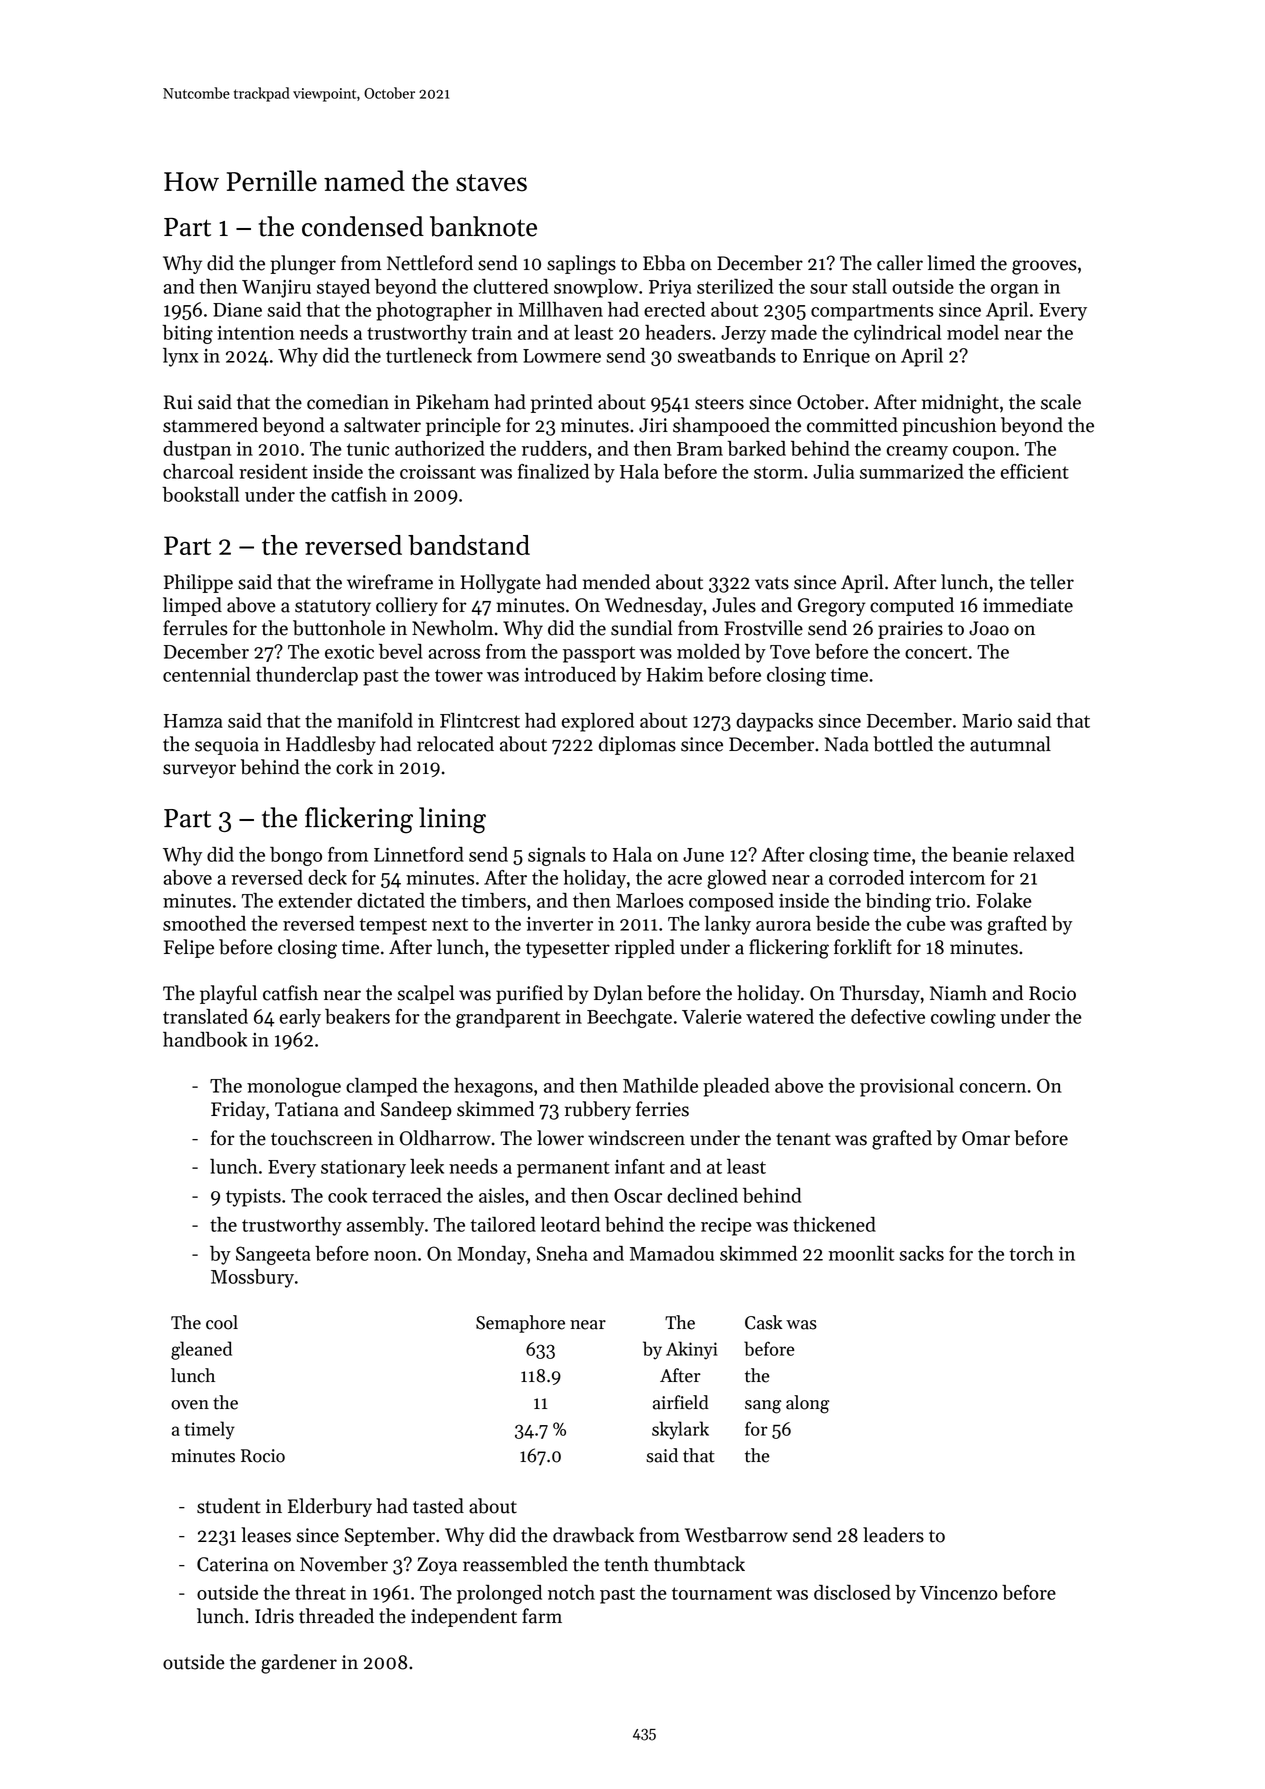 The width and height of the screenshot is (1265, 1789). I want to click on committed, so click(852, 425).
